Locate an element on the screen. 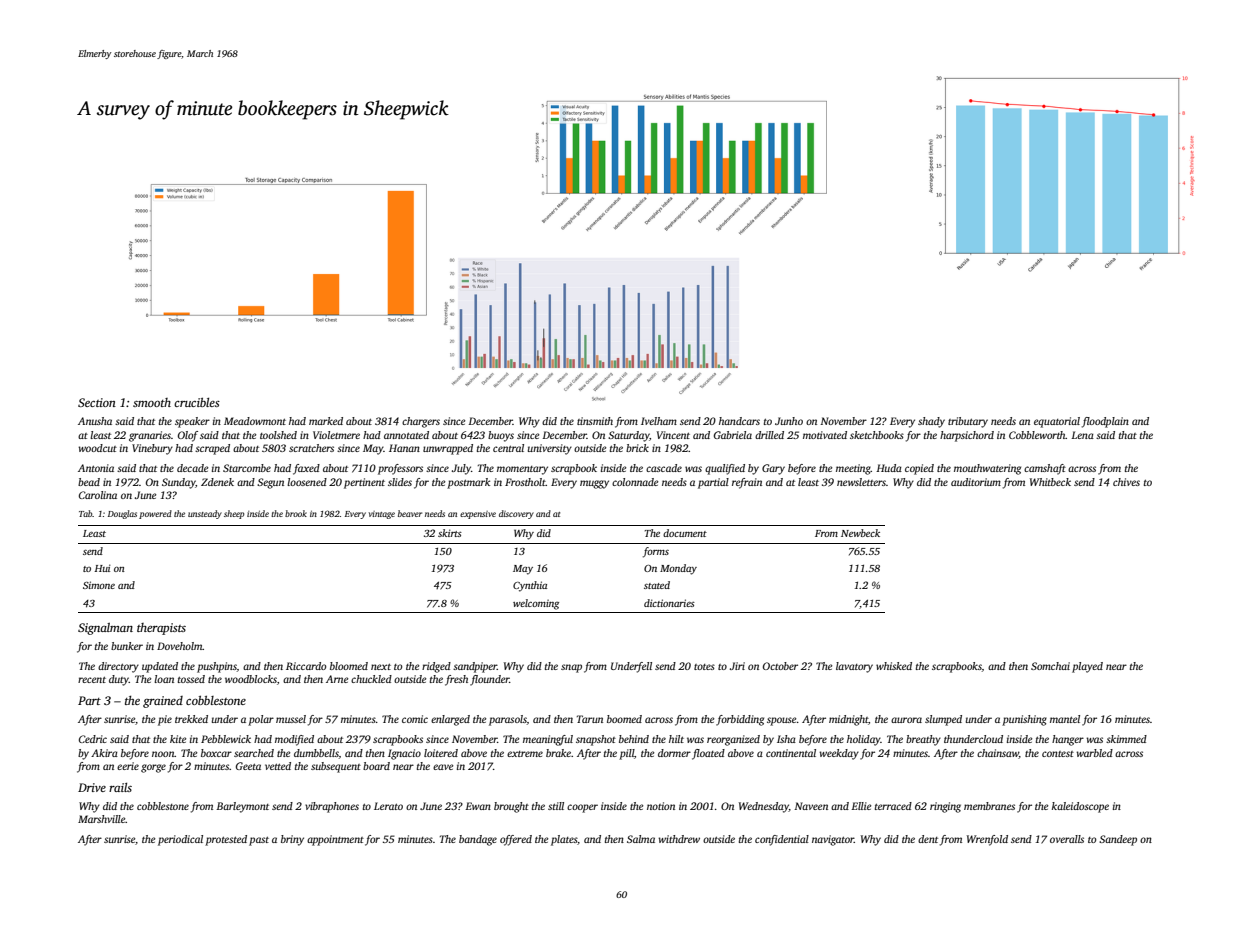 The width and height of the screenshot is (1233, 952). document is located at coordinates (685, 533).
